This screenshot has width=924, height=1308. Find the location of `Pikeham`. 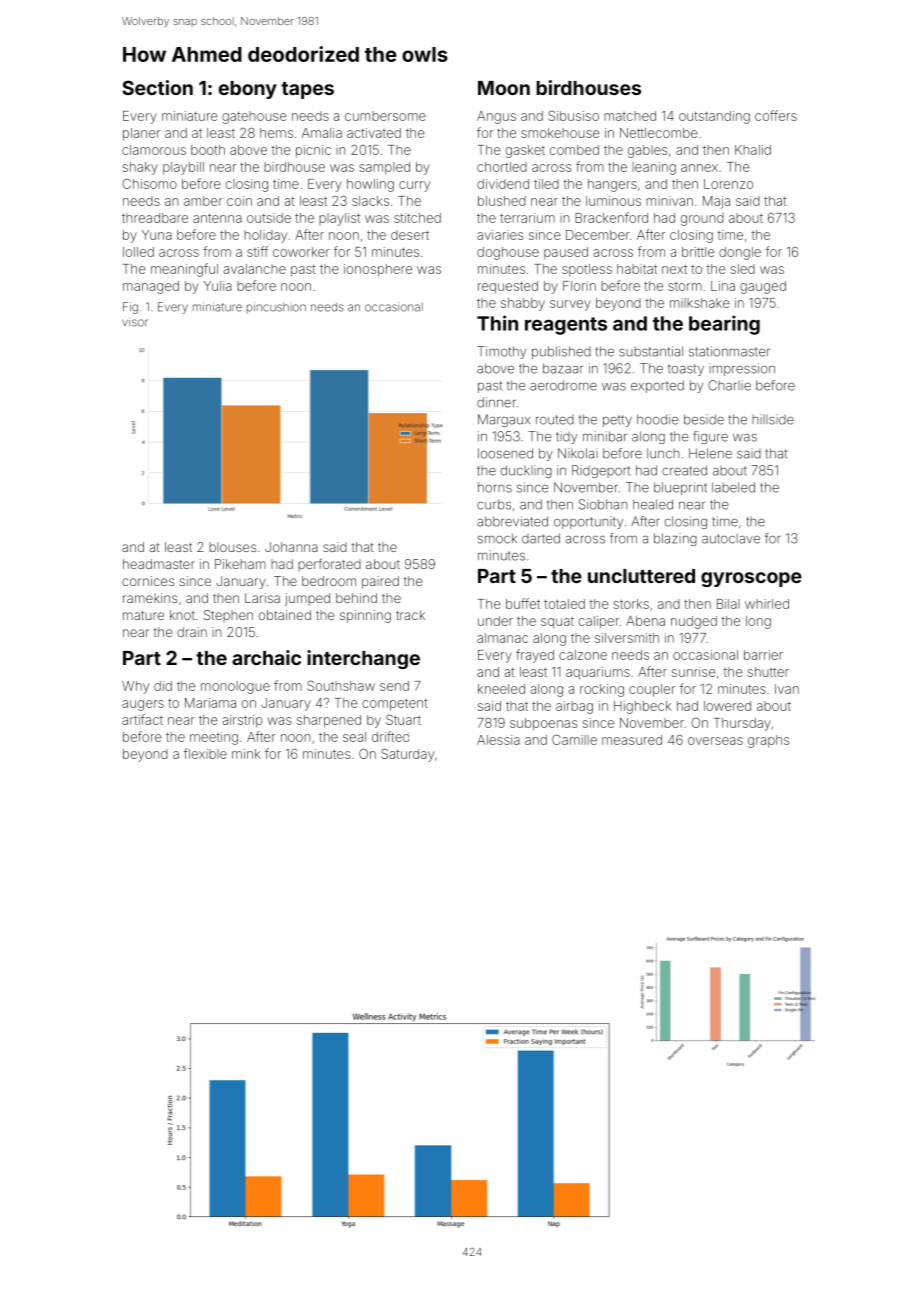

Pikeham is located at coordinates (240, 564).
